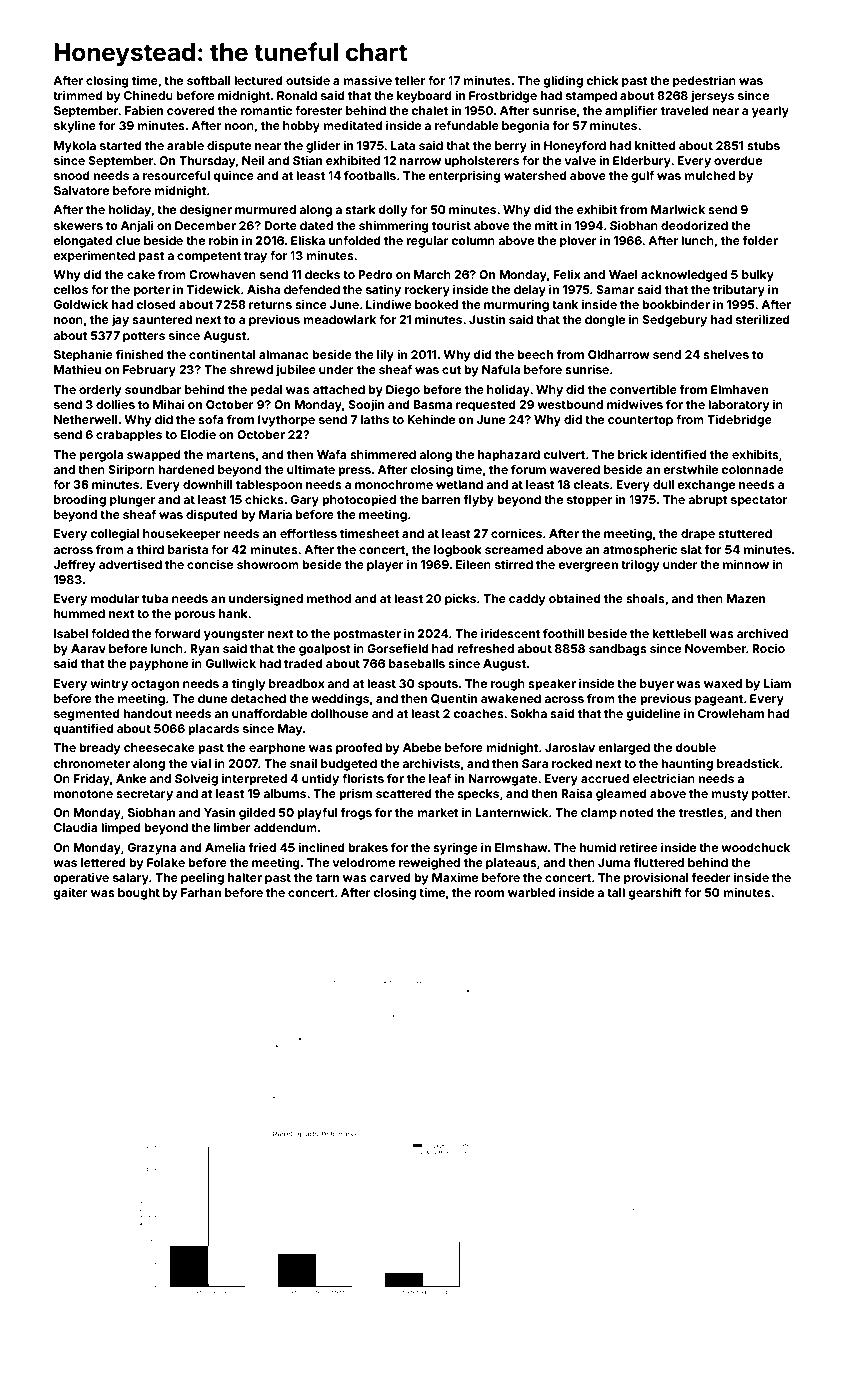 This page has width=849, height=1400. Describe the element at coordinates (654, 894) in the page. I see `gearshift` at that location.
